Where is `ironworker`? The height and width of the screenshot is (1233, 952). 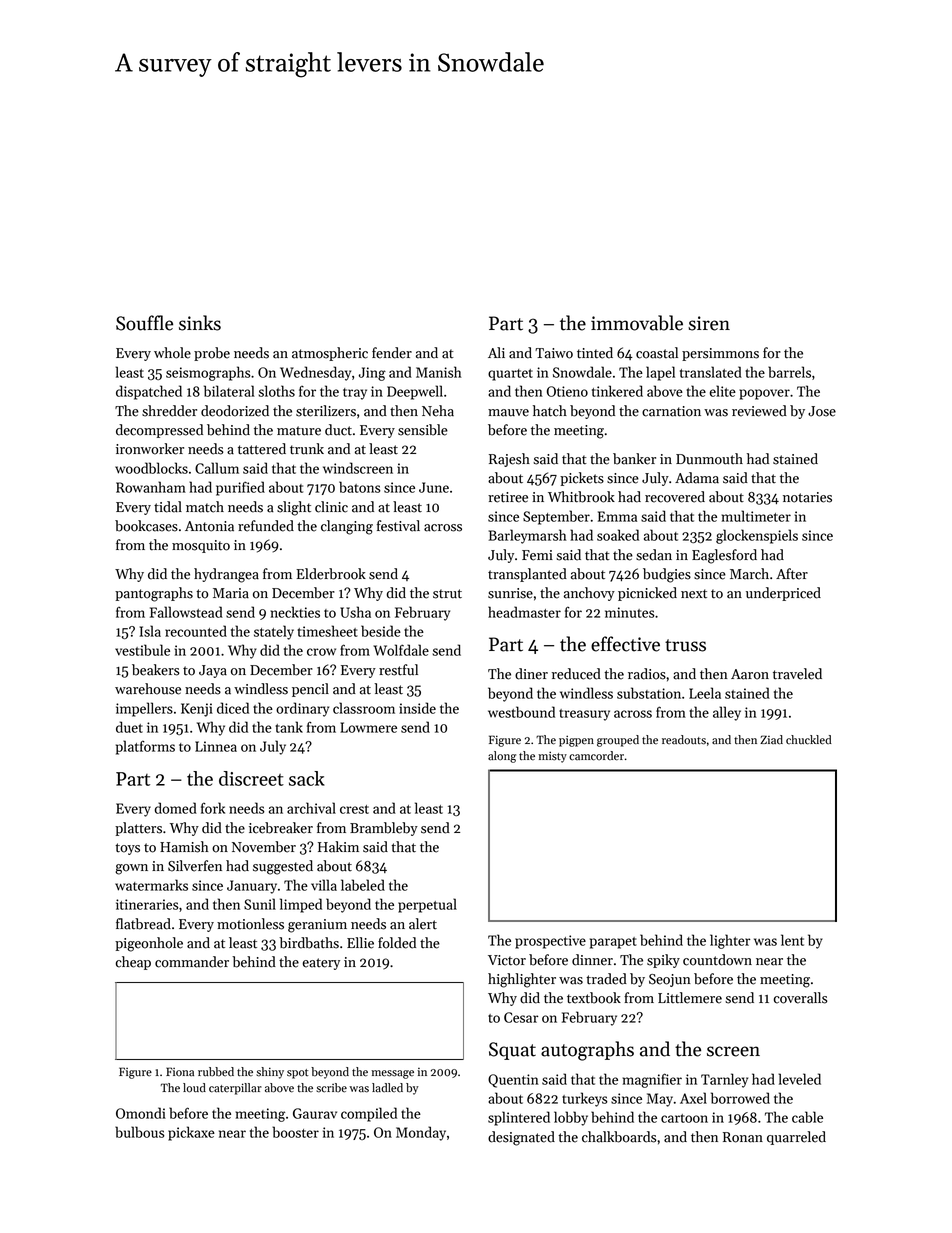 ironworker is located at coordinates (150, 449).
